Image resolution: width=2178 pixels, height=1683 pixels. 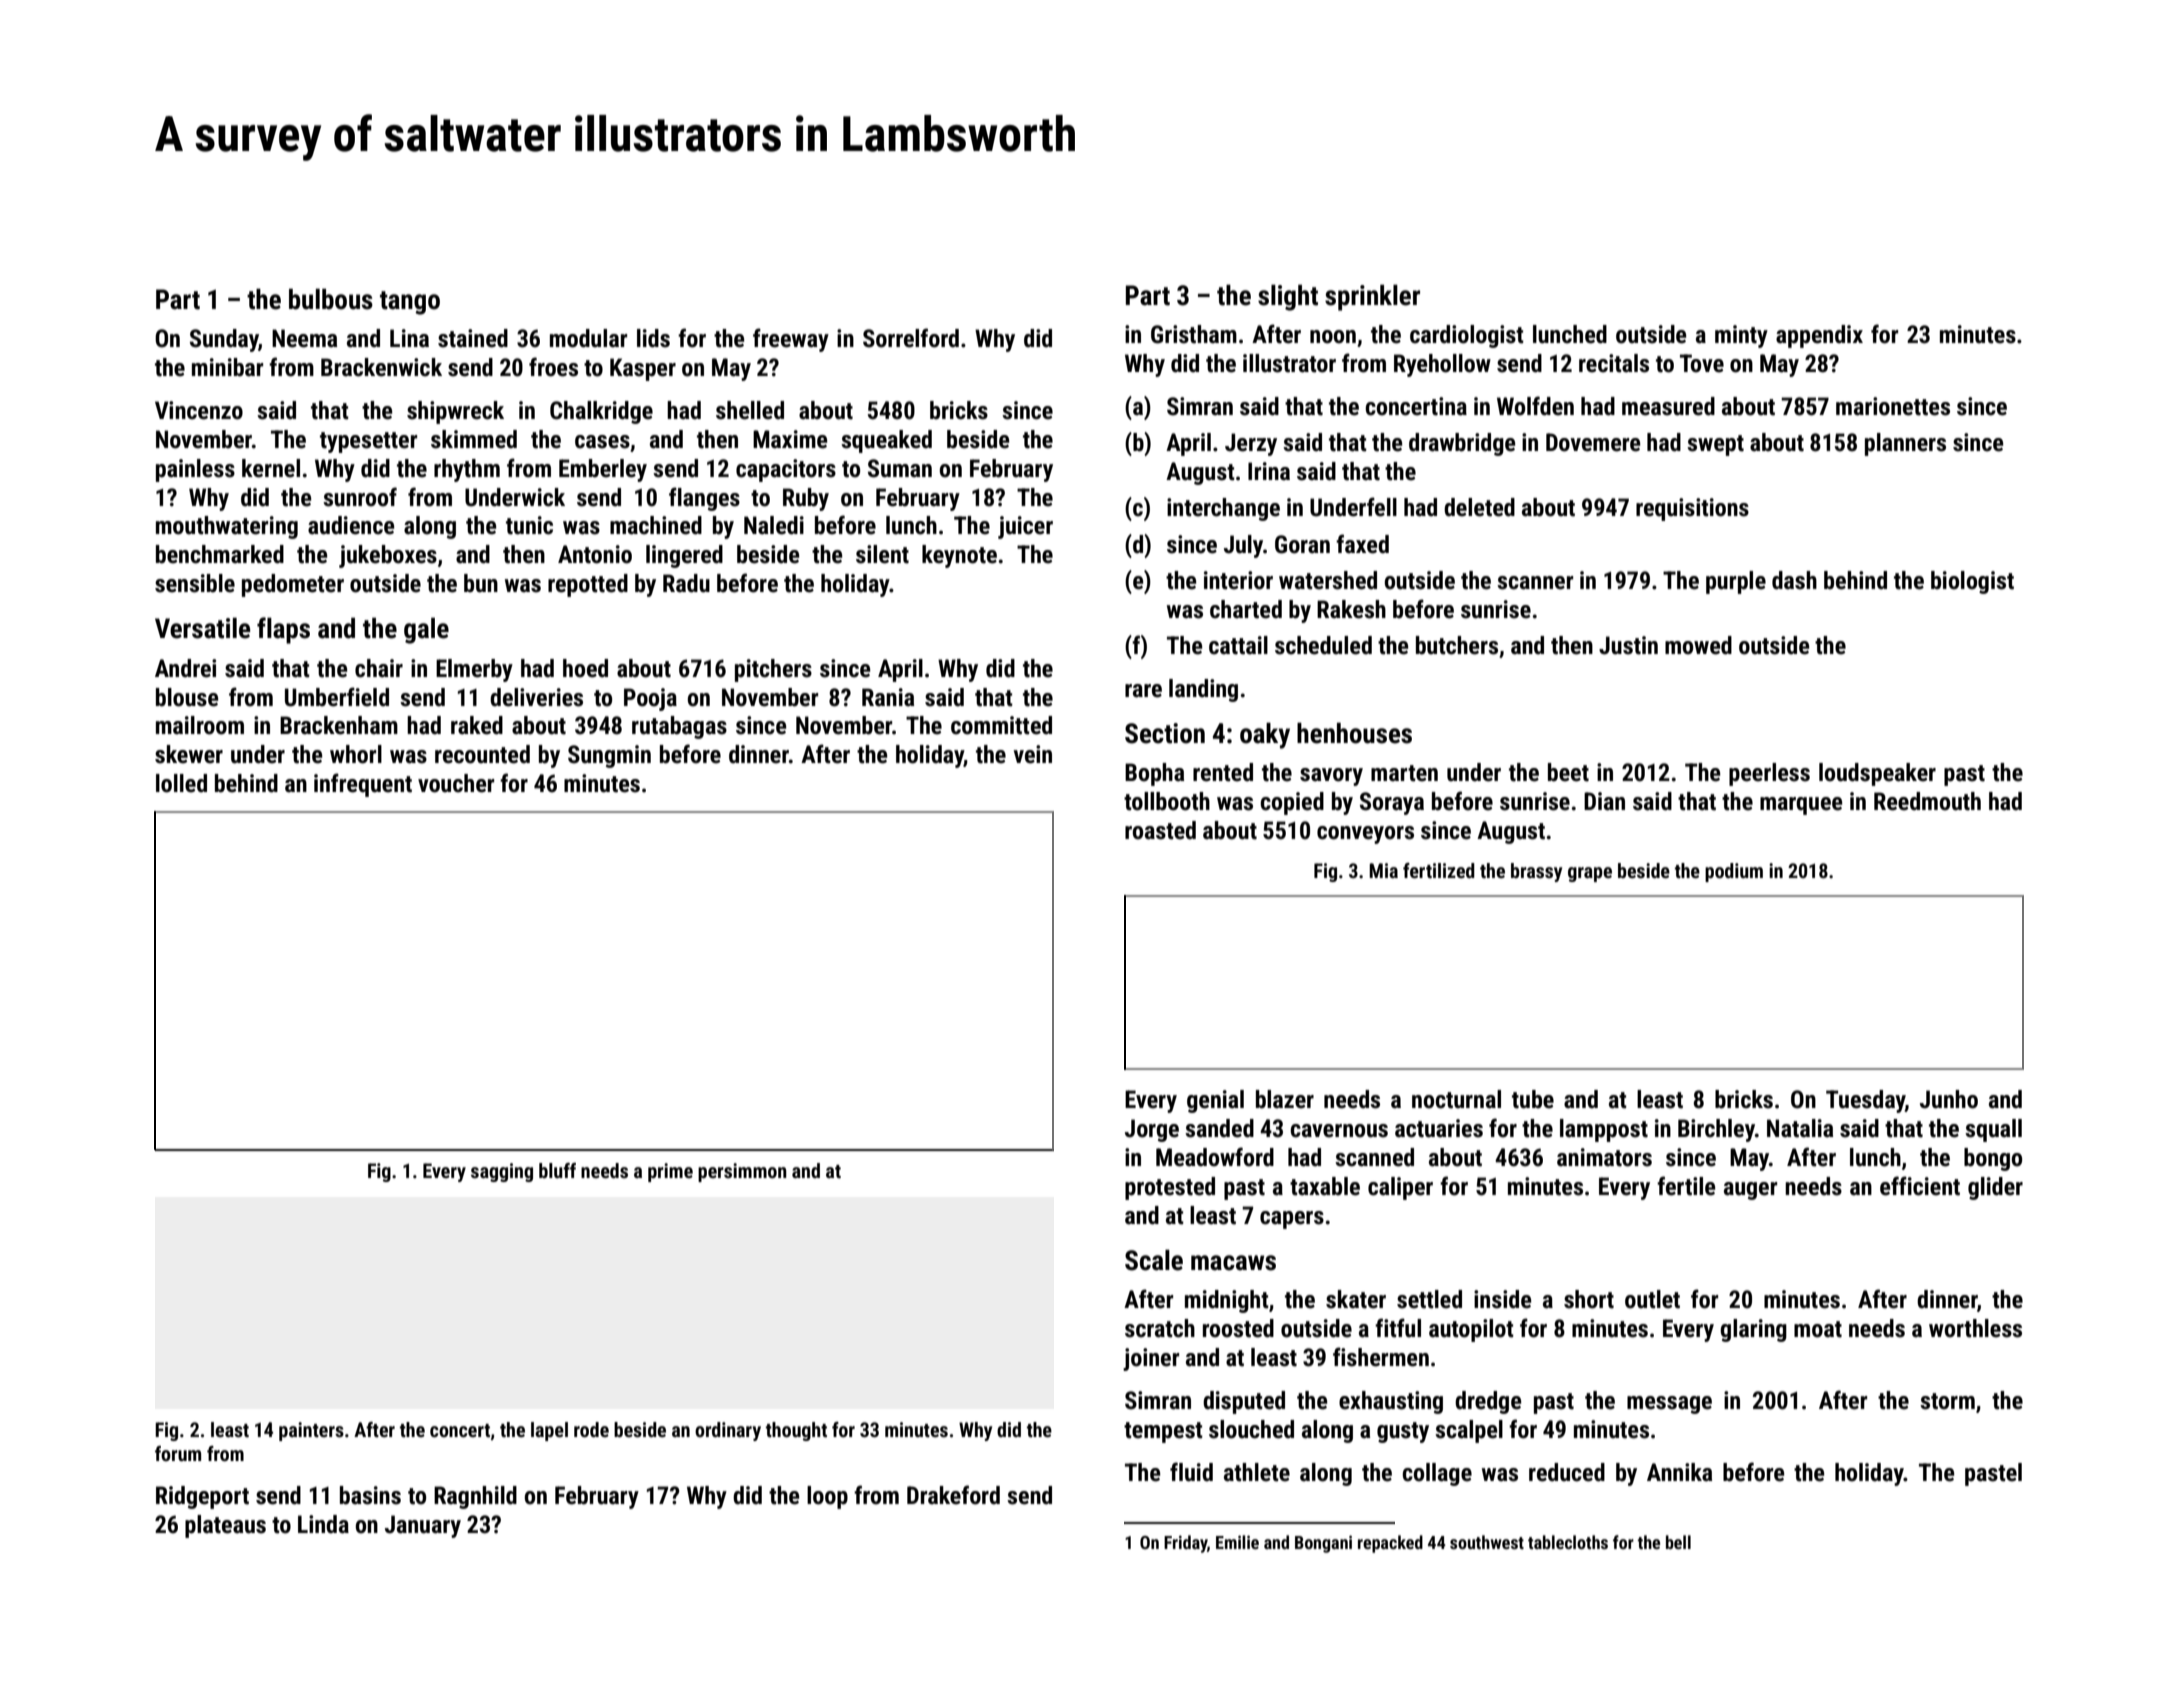 What do you see at coordinates (331, 299) in the document?
I see `bulbous` at bounding box center [331, 299].
